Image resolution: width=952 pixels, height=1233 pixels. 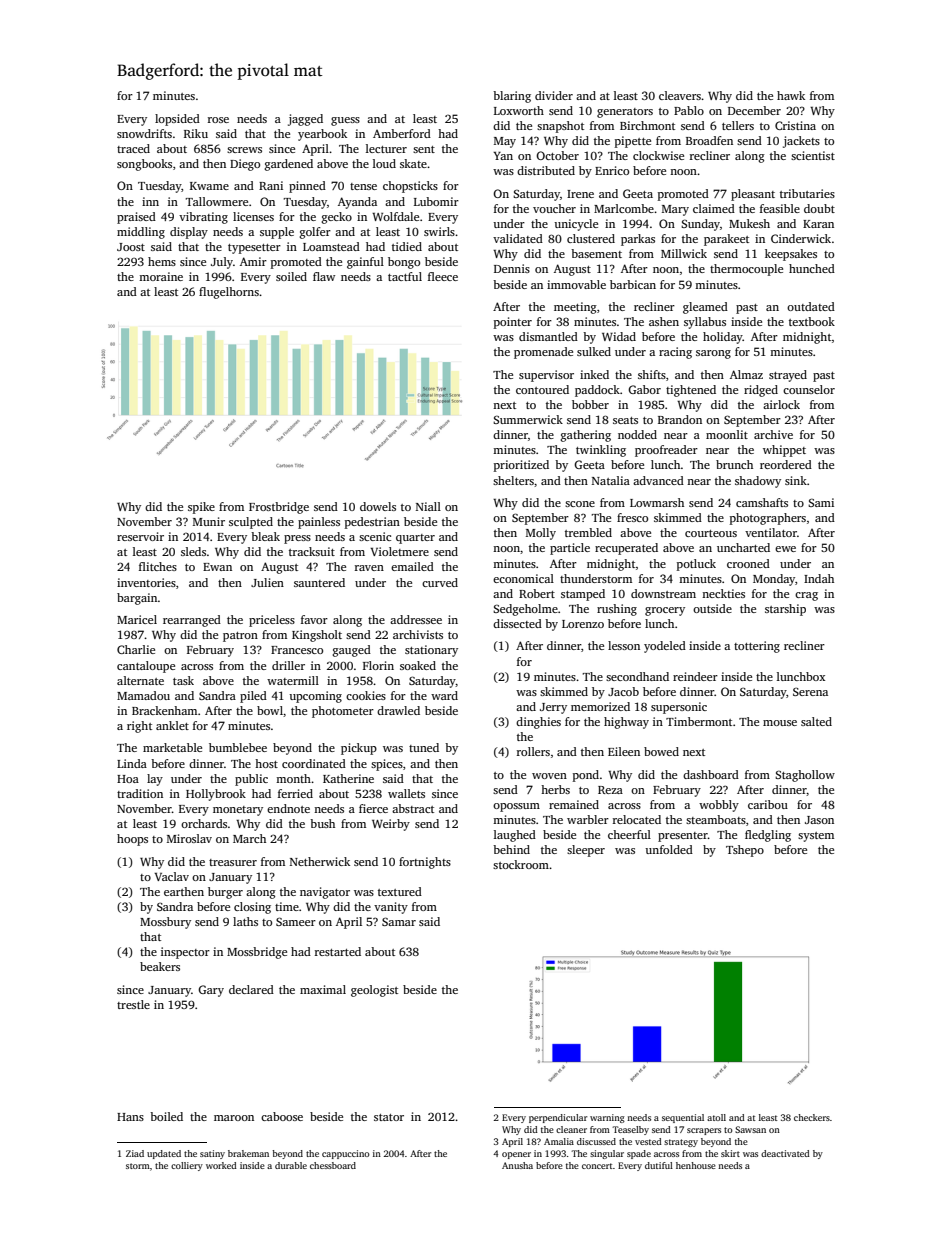 What do you see at coordinates (512, 97) in the image?
I see `blaring` at bounding box center [512, 97].
